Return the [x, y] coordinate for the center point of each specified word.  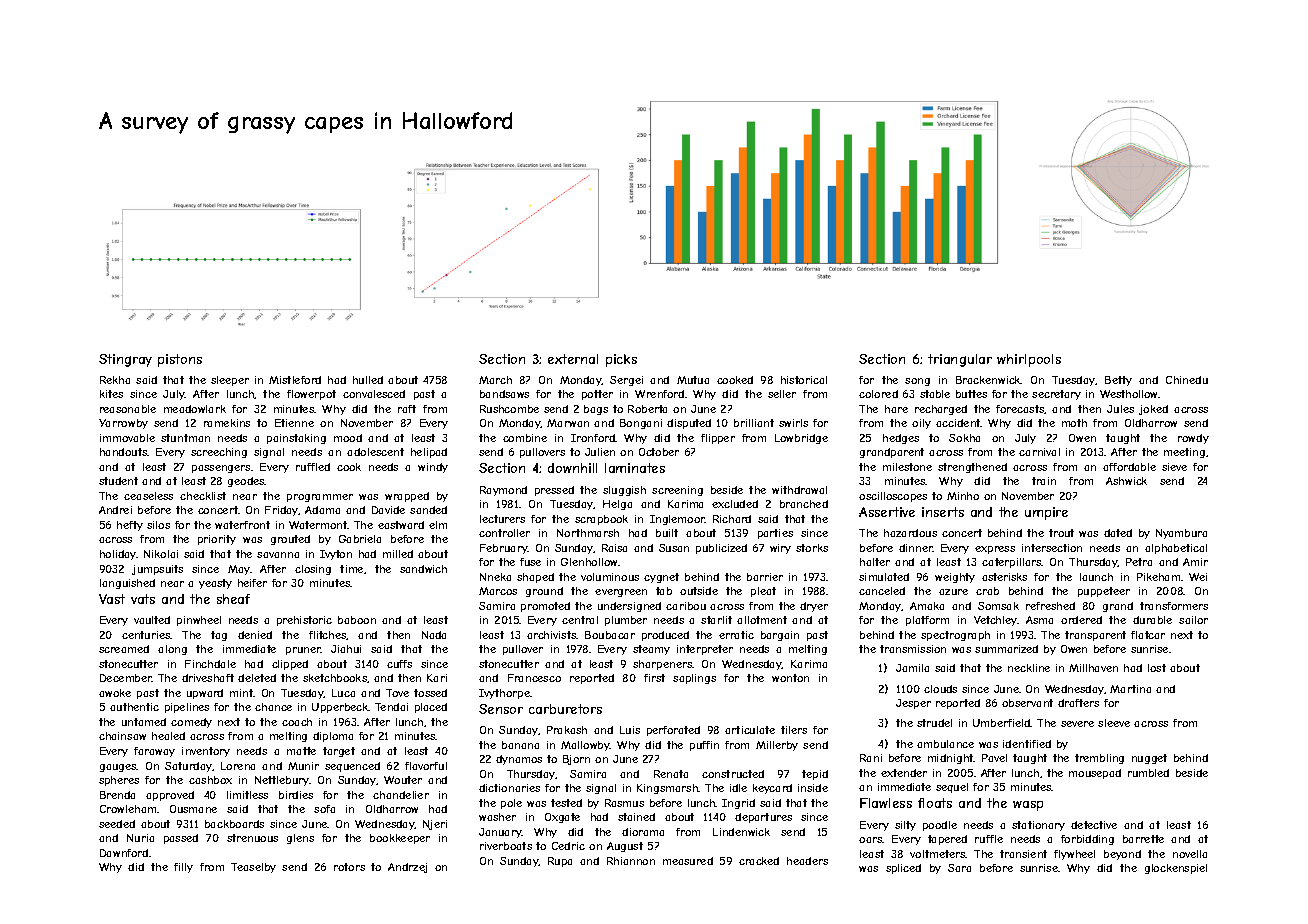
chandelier [401, 795]
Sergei [626, 381]
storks [812, 548]
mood [348, 438]
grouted [290, 540]
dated [1118, 533]
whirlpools [1029, 360]
